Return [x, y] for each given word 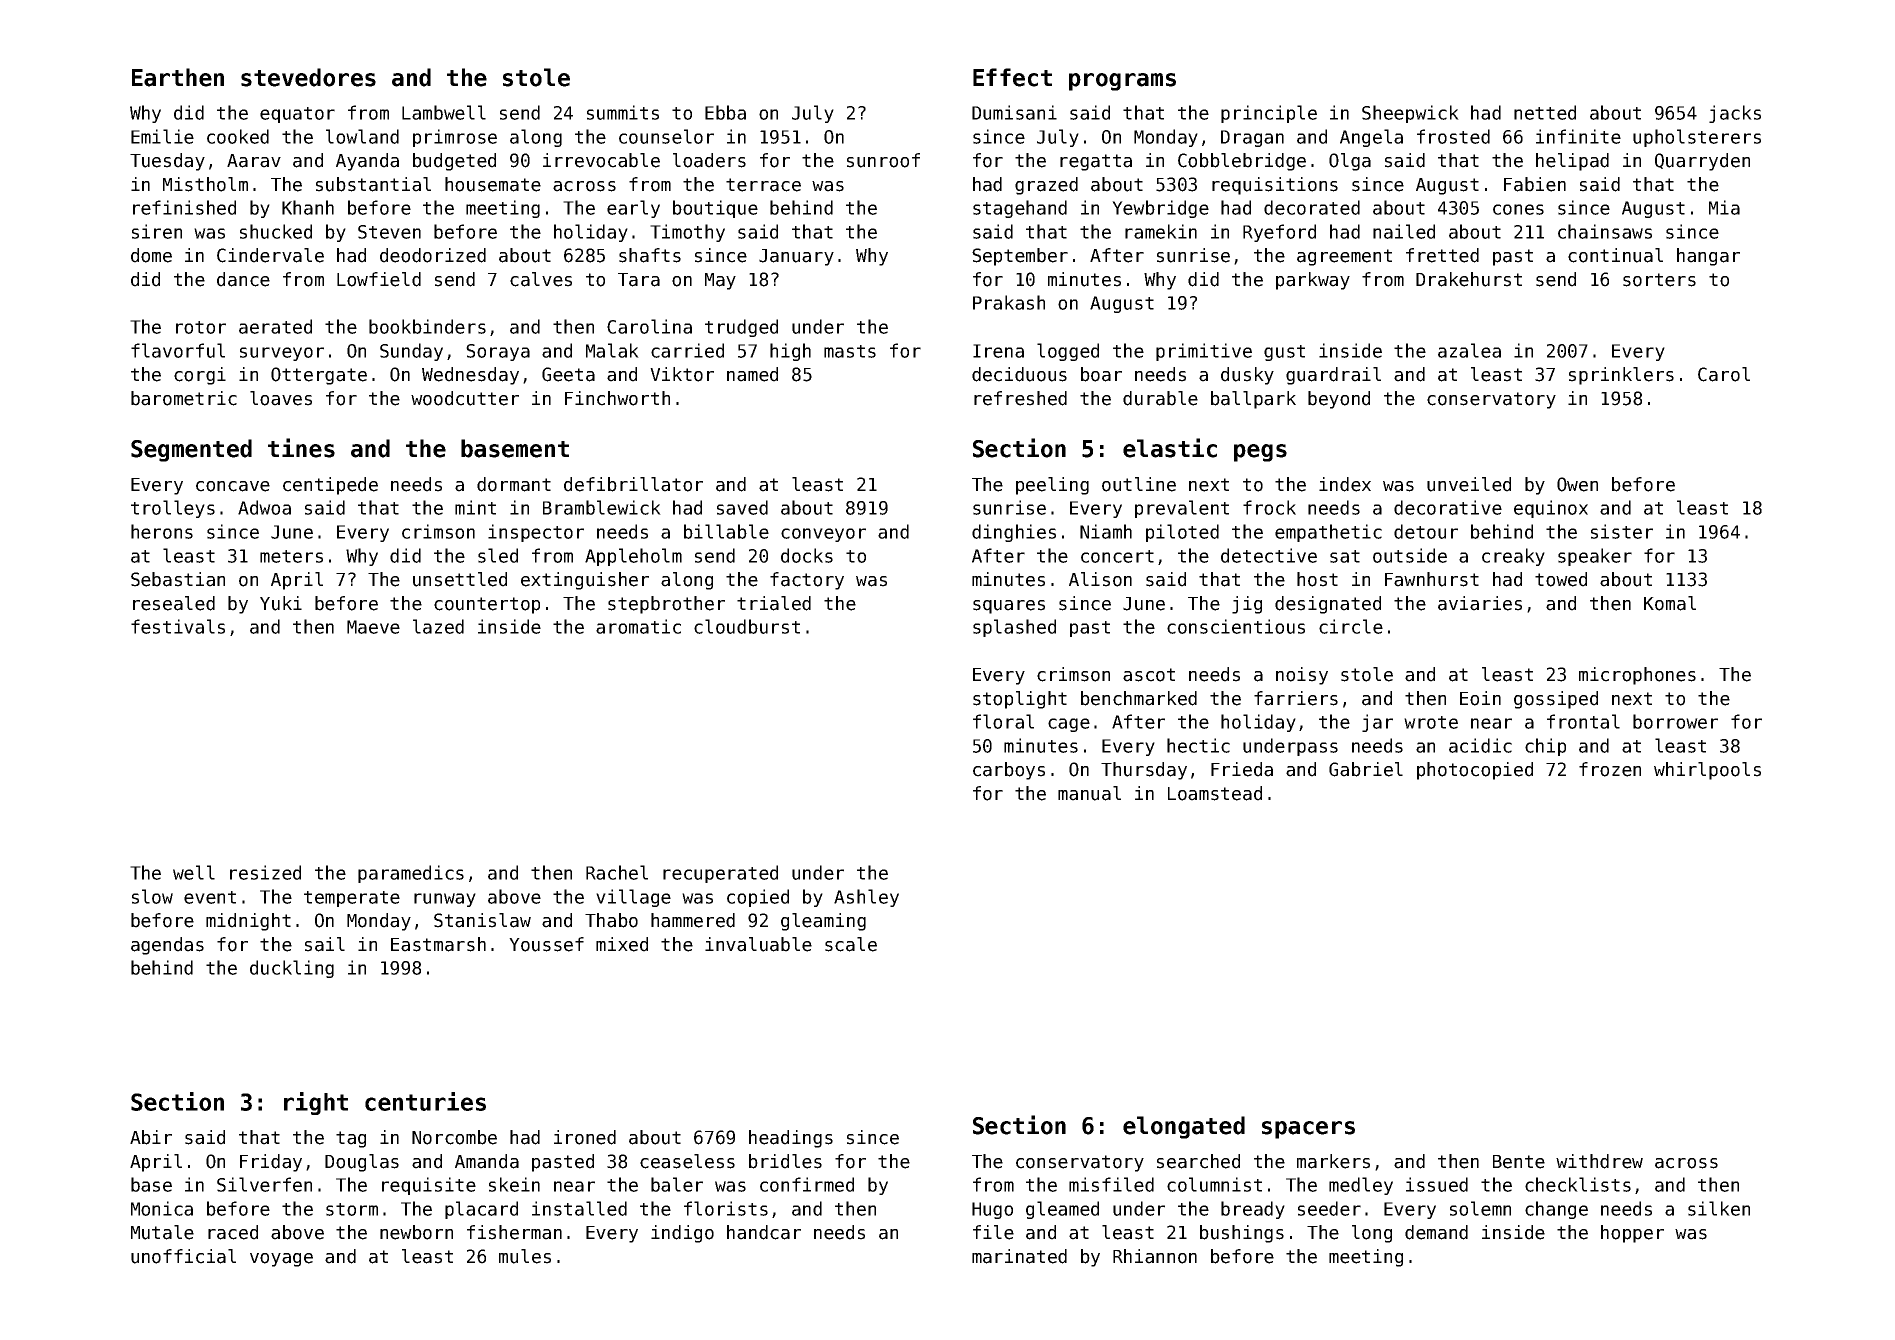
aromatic [638, 626]
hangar [1708, 257]
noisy [1302, 676]
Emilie [162, 136]
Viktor [682, 374]
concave [233, 486]
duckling [292, 969]
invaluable [758, 944]
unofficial [183, 1256]
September [1020, 257]
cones [1518, 209]
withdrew [1599, 1161]
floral [1003, 721]
